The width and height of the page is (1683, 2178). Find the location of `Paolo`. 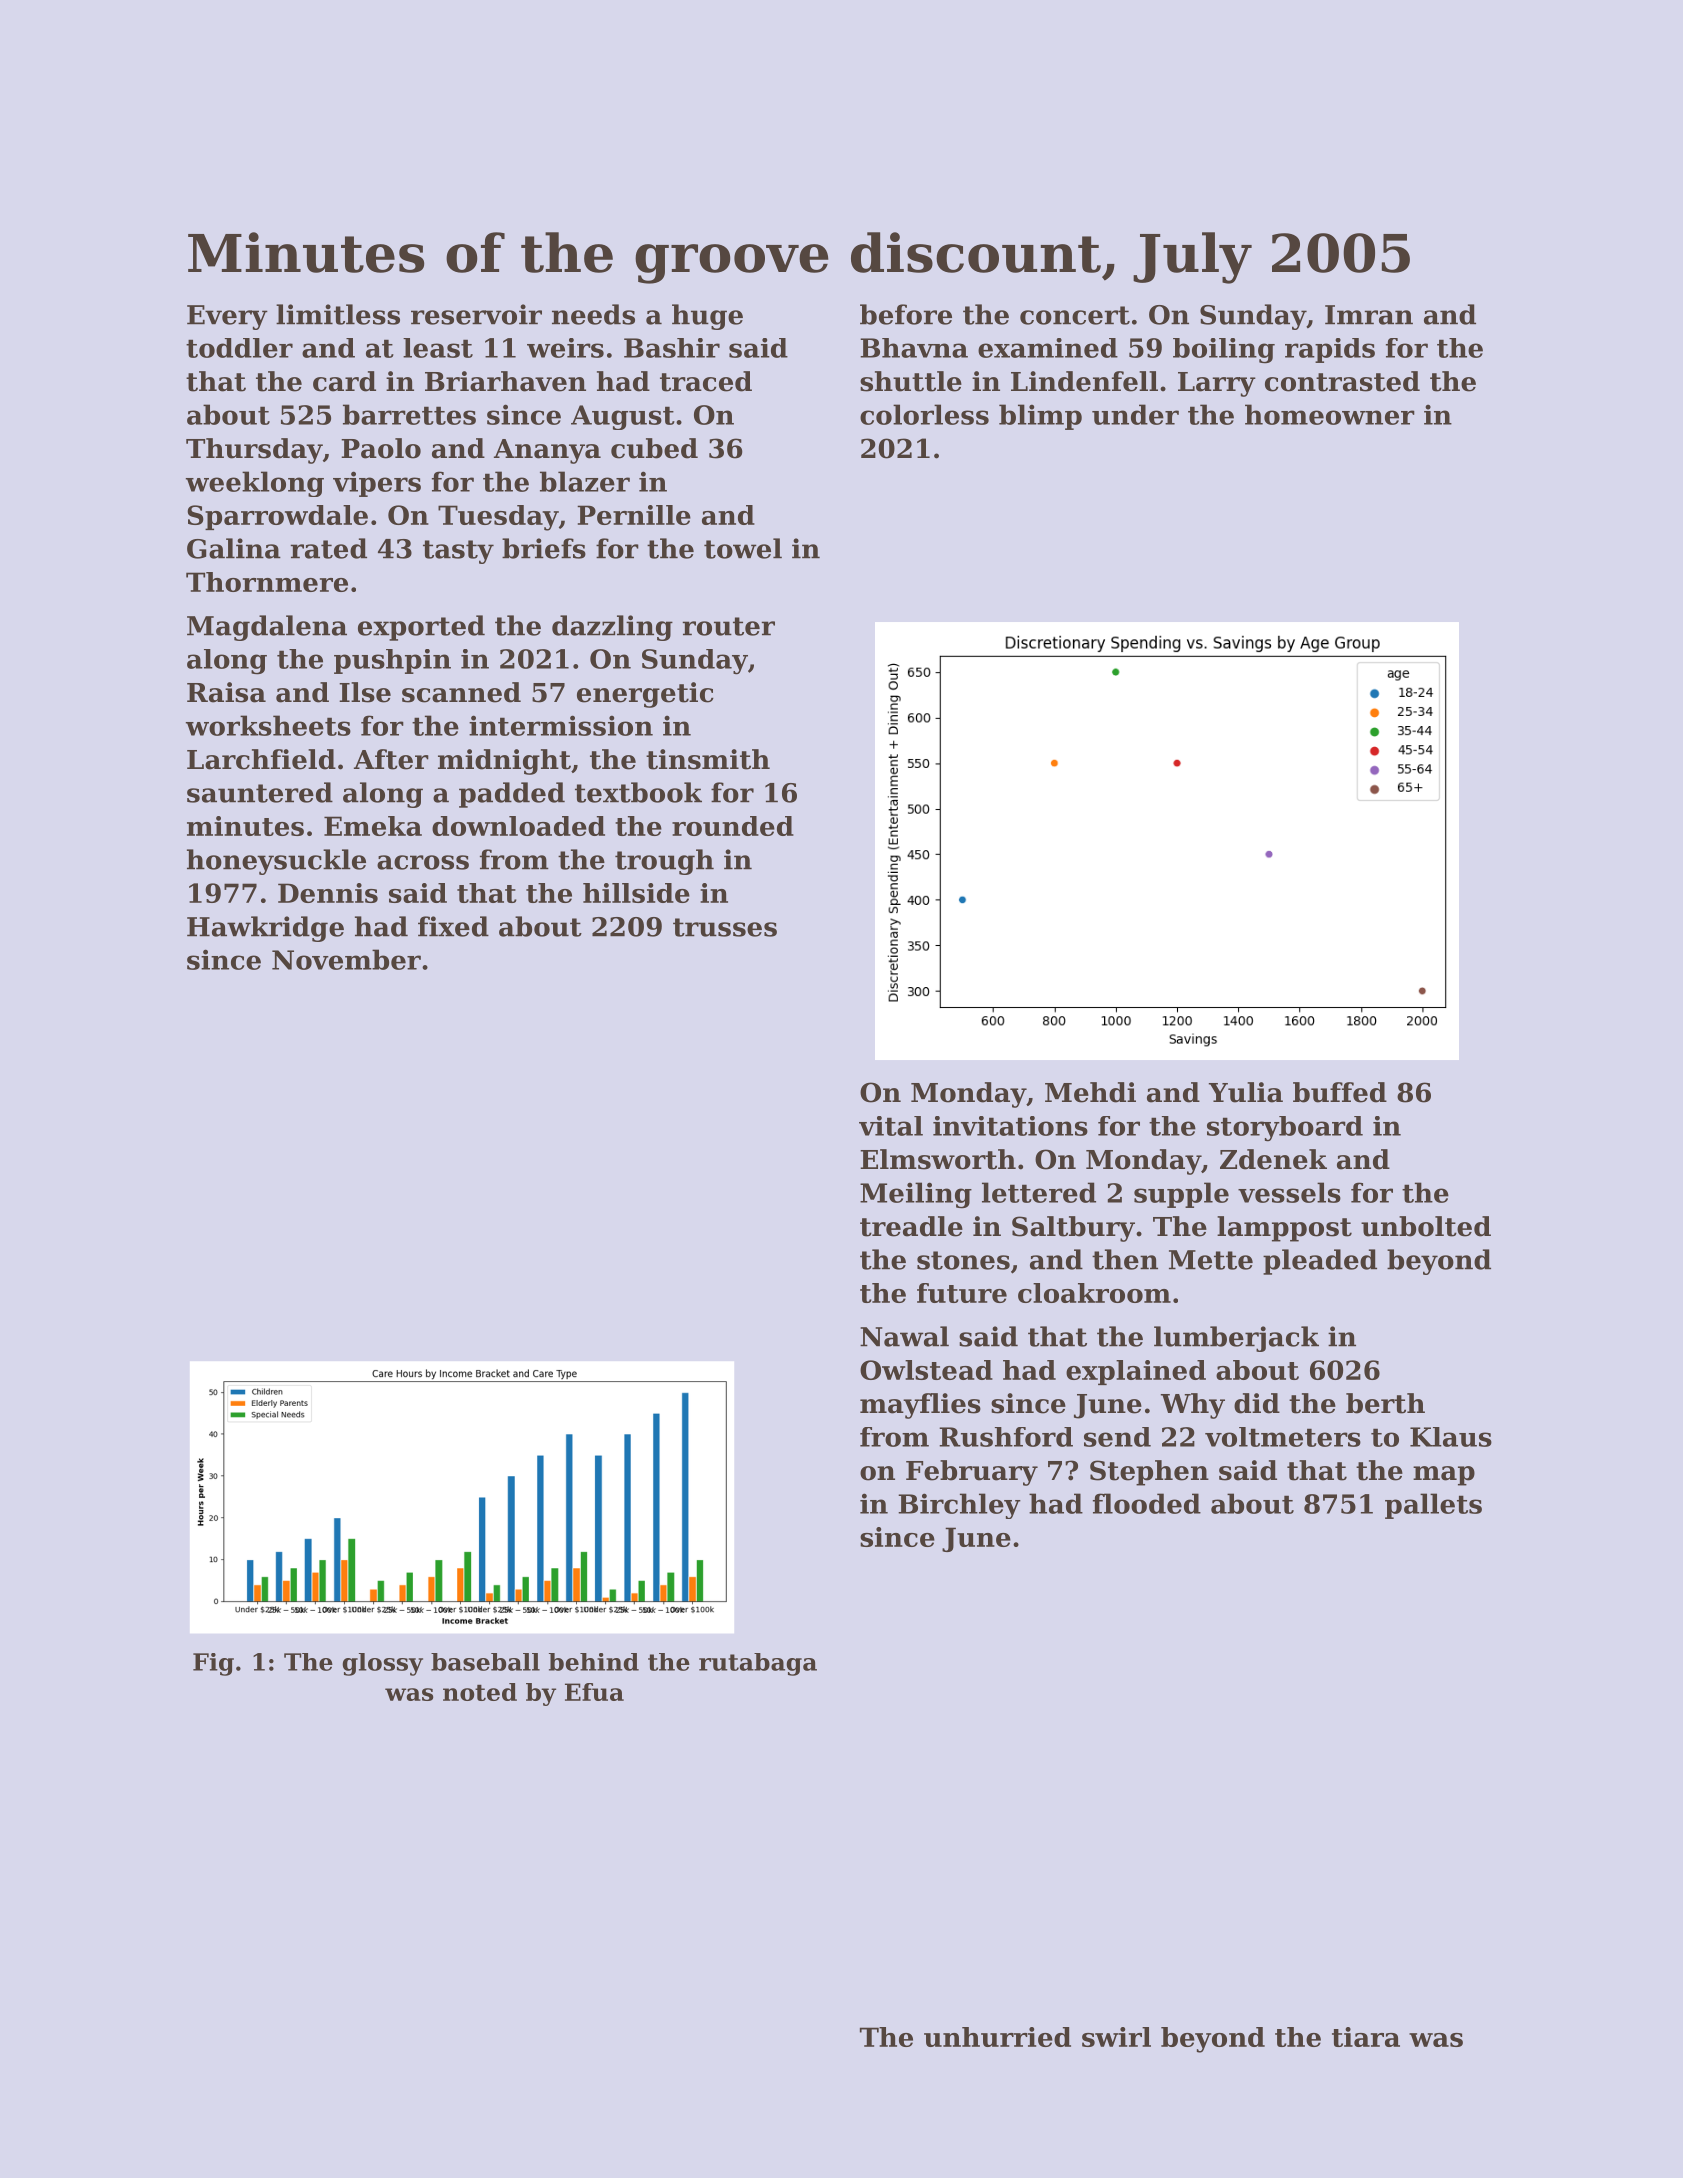

Paolo is located at coordinates (381, 448).
